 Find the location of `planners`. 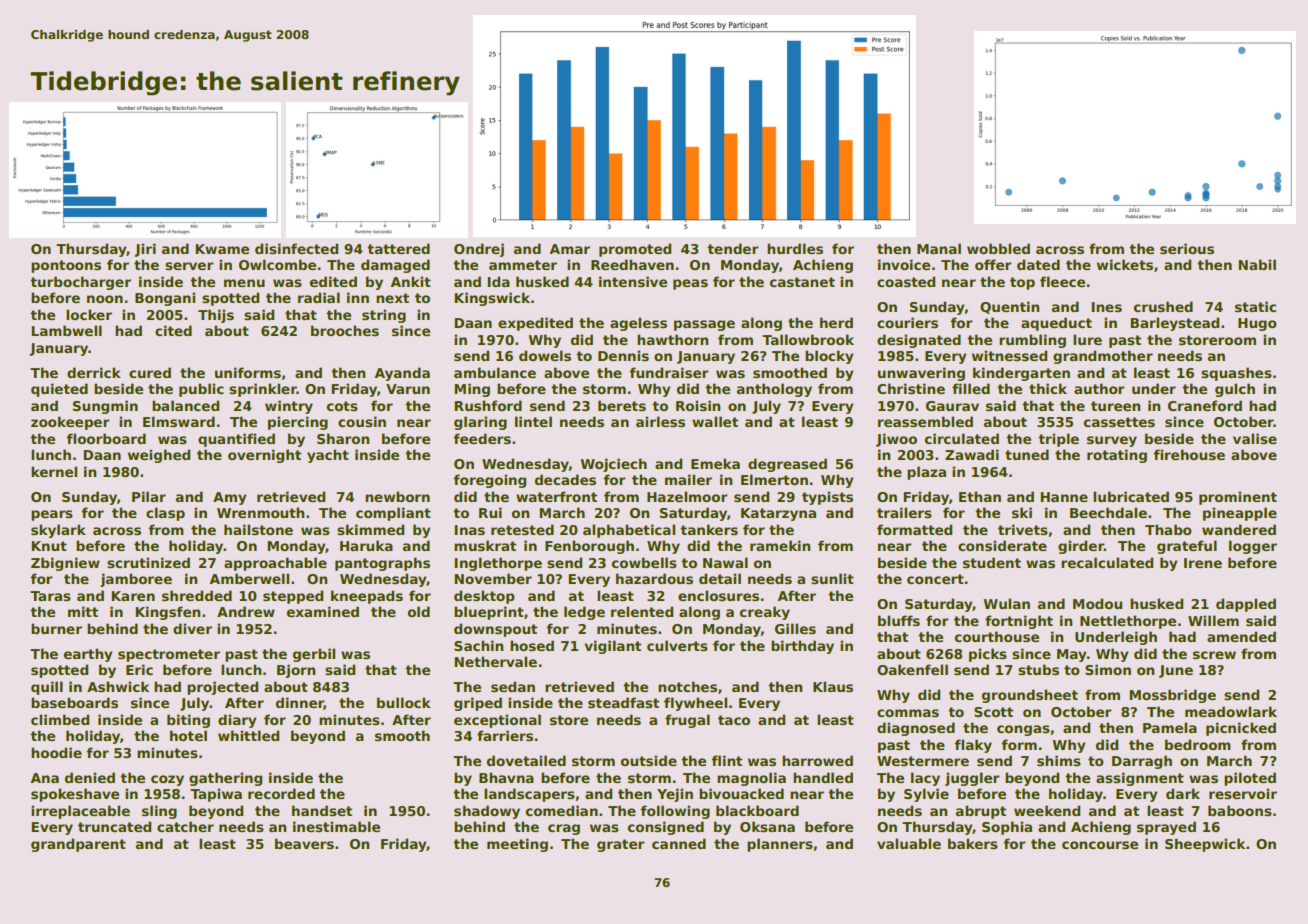

planners is located at coordinates (780, 845).
